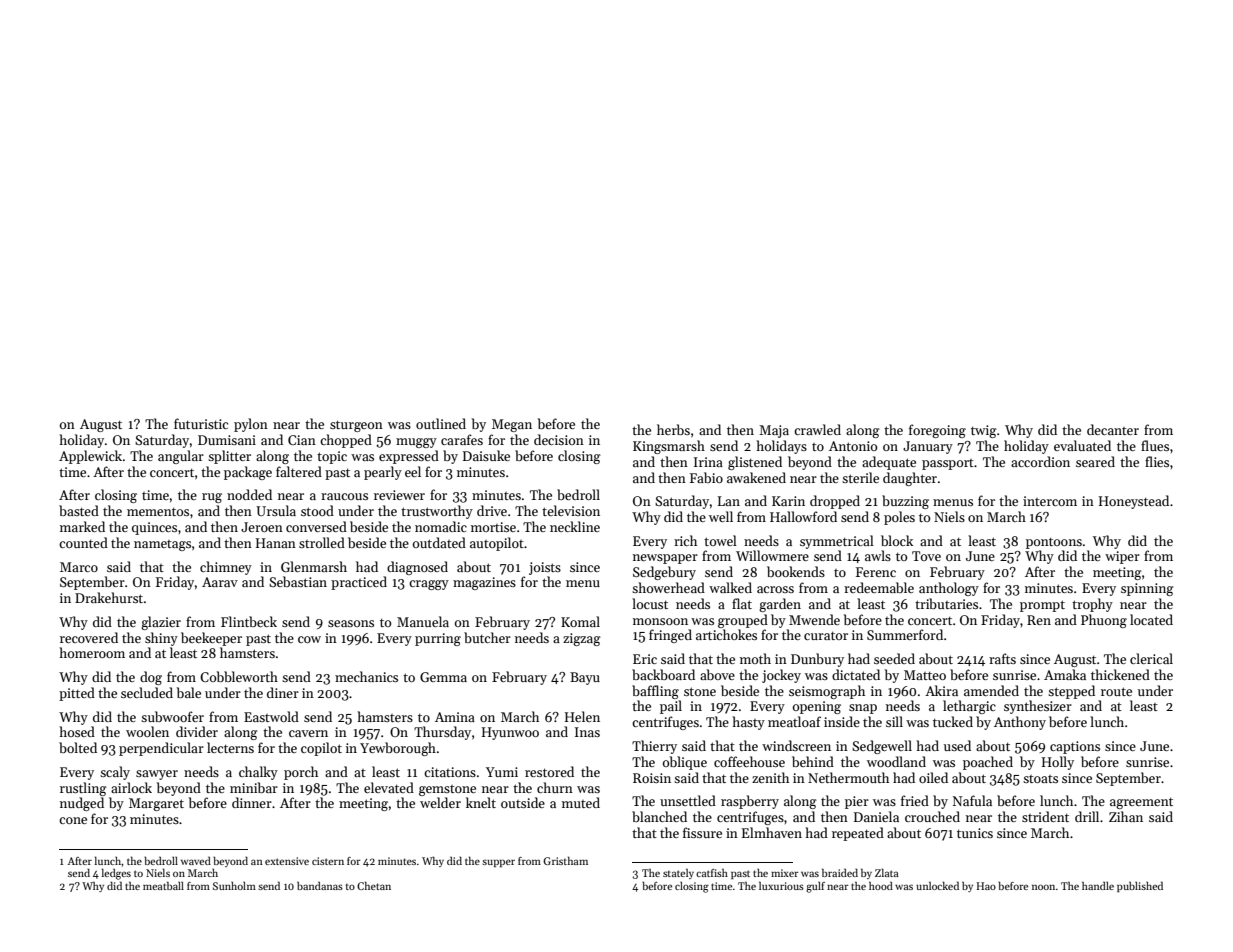  I want to click on crawled, so click(817, 429).
